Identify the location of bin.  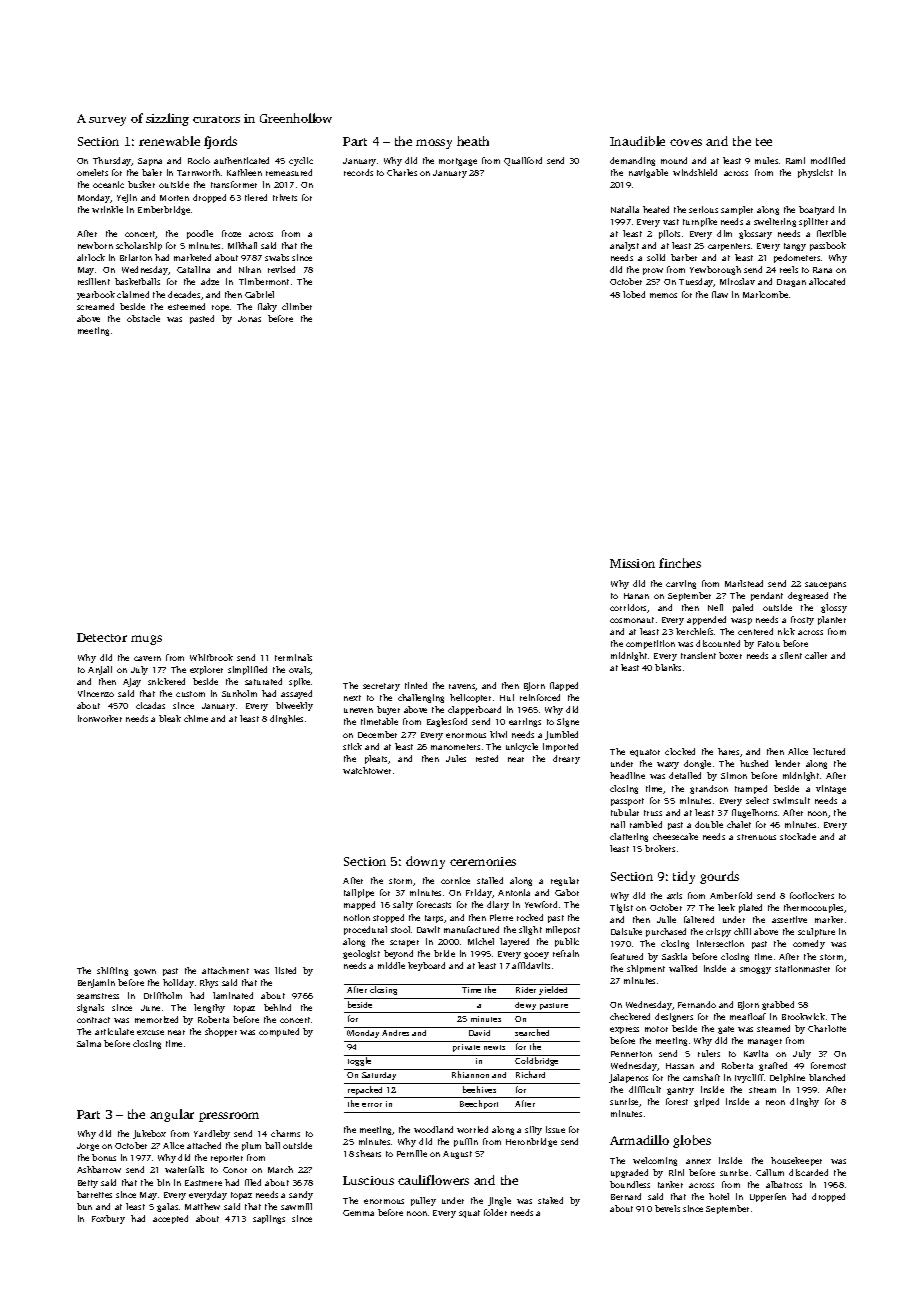
(163, 1182).
